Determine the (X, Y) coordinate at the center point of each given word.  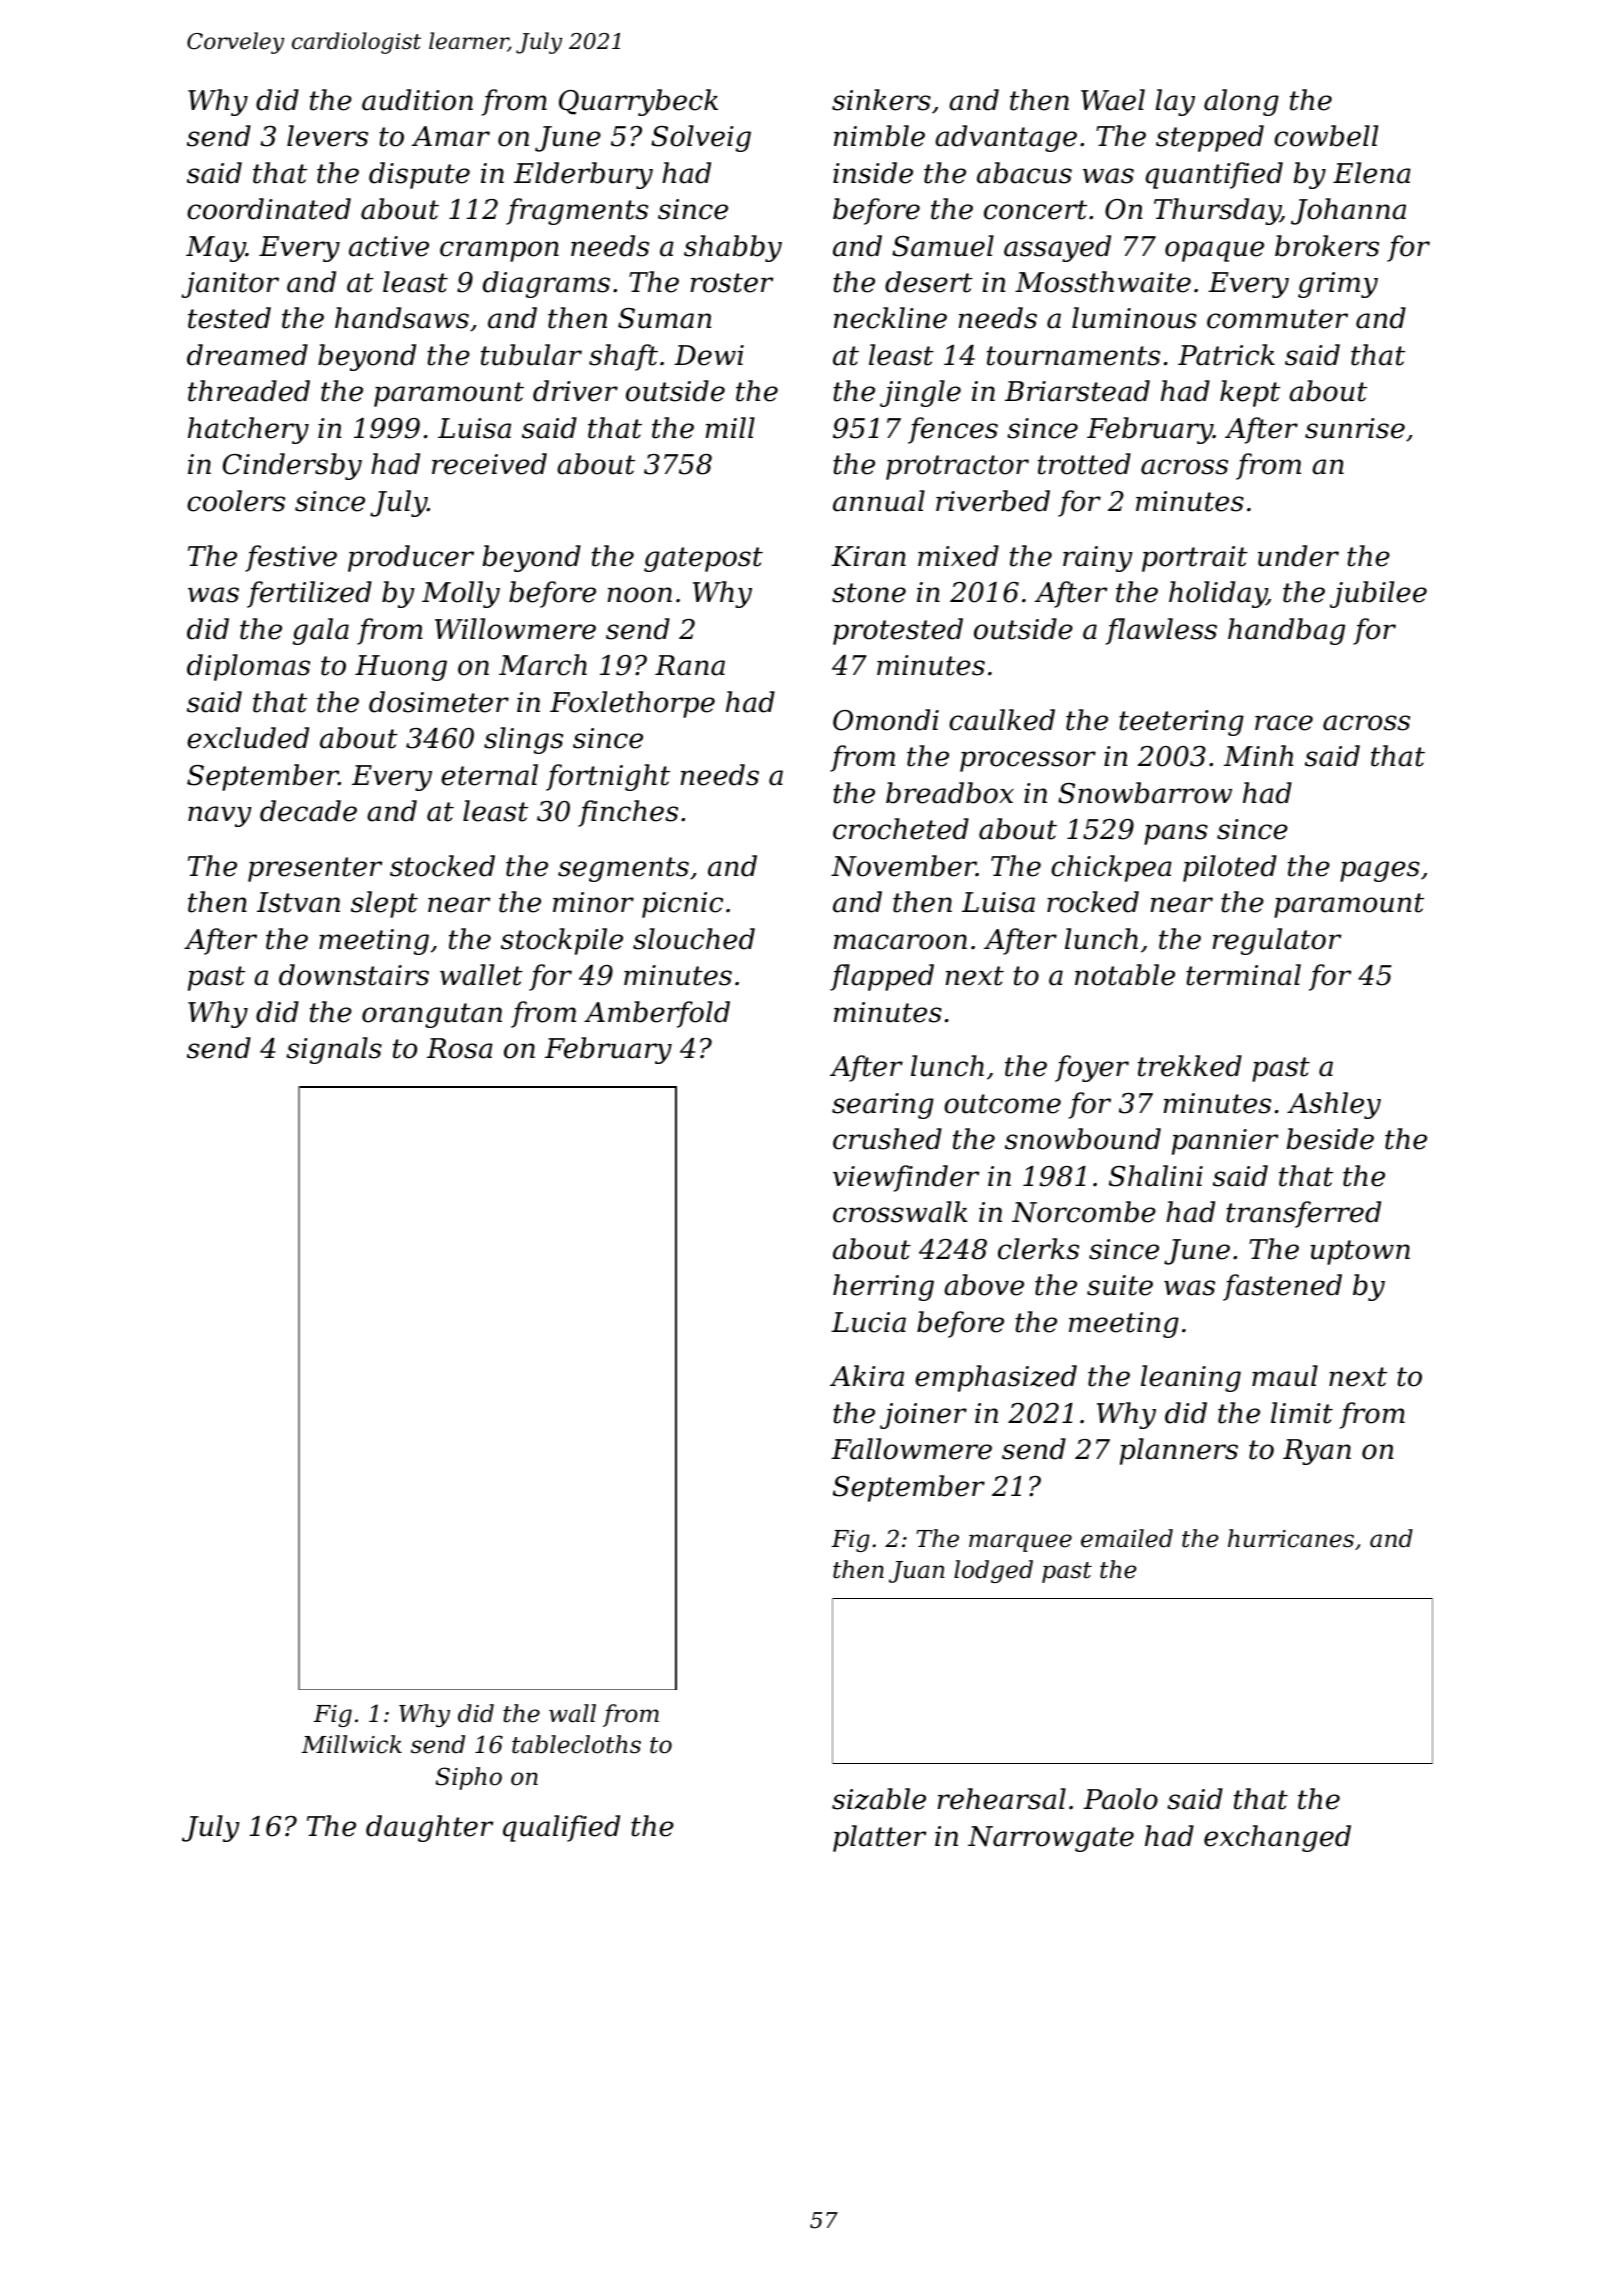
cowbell (1326, 136)
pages (1380, 871)
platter (879, 1838)
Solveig (701, 138)
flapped (882, 977)
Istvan (298, 902)
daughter (429, 1828)
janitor (230, 285)
